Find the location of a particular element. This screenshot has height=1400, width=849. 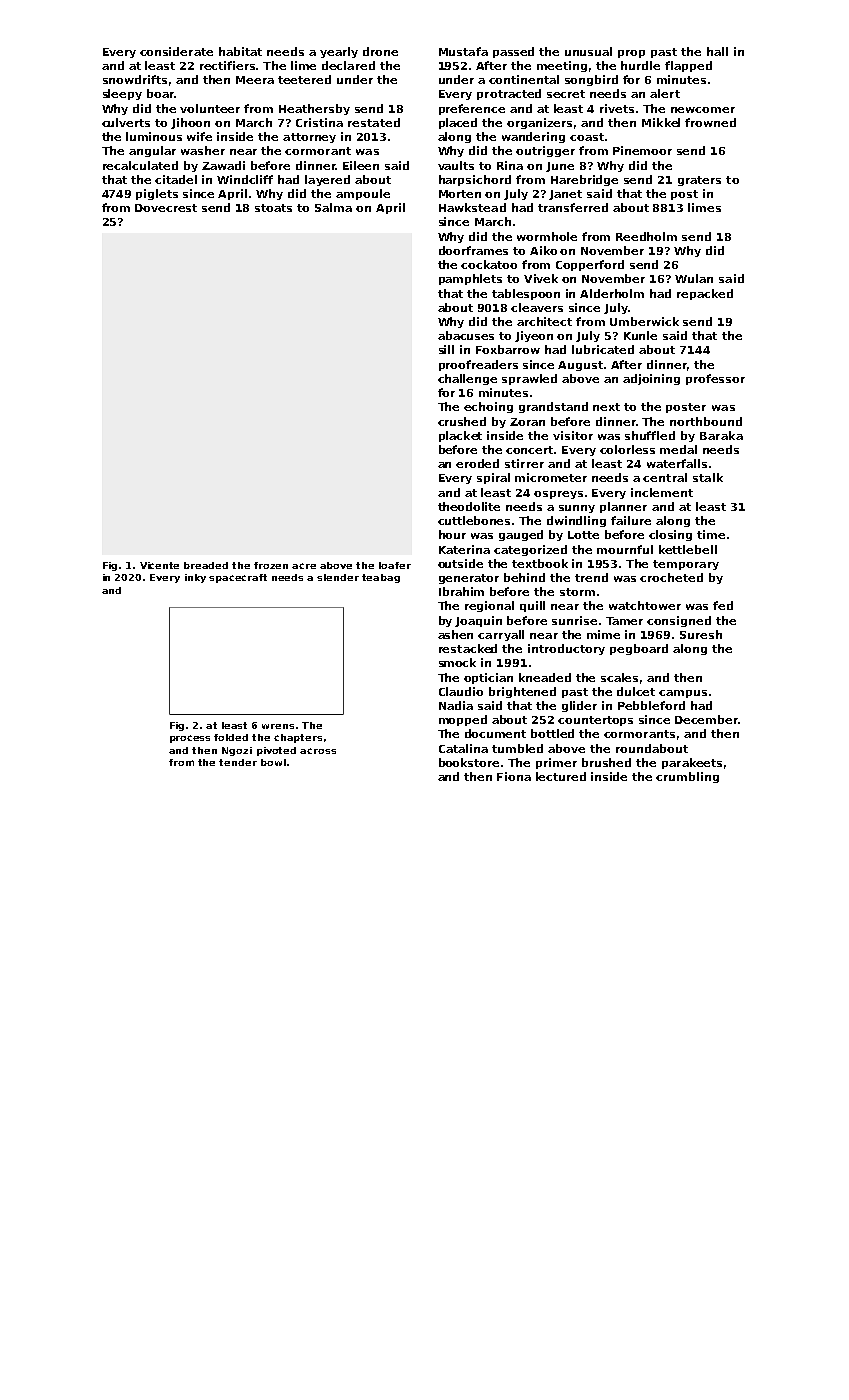

repacked is located at coordinates (705, 294).
